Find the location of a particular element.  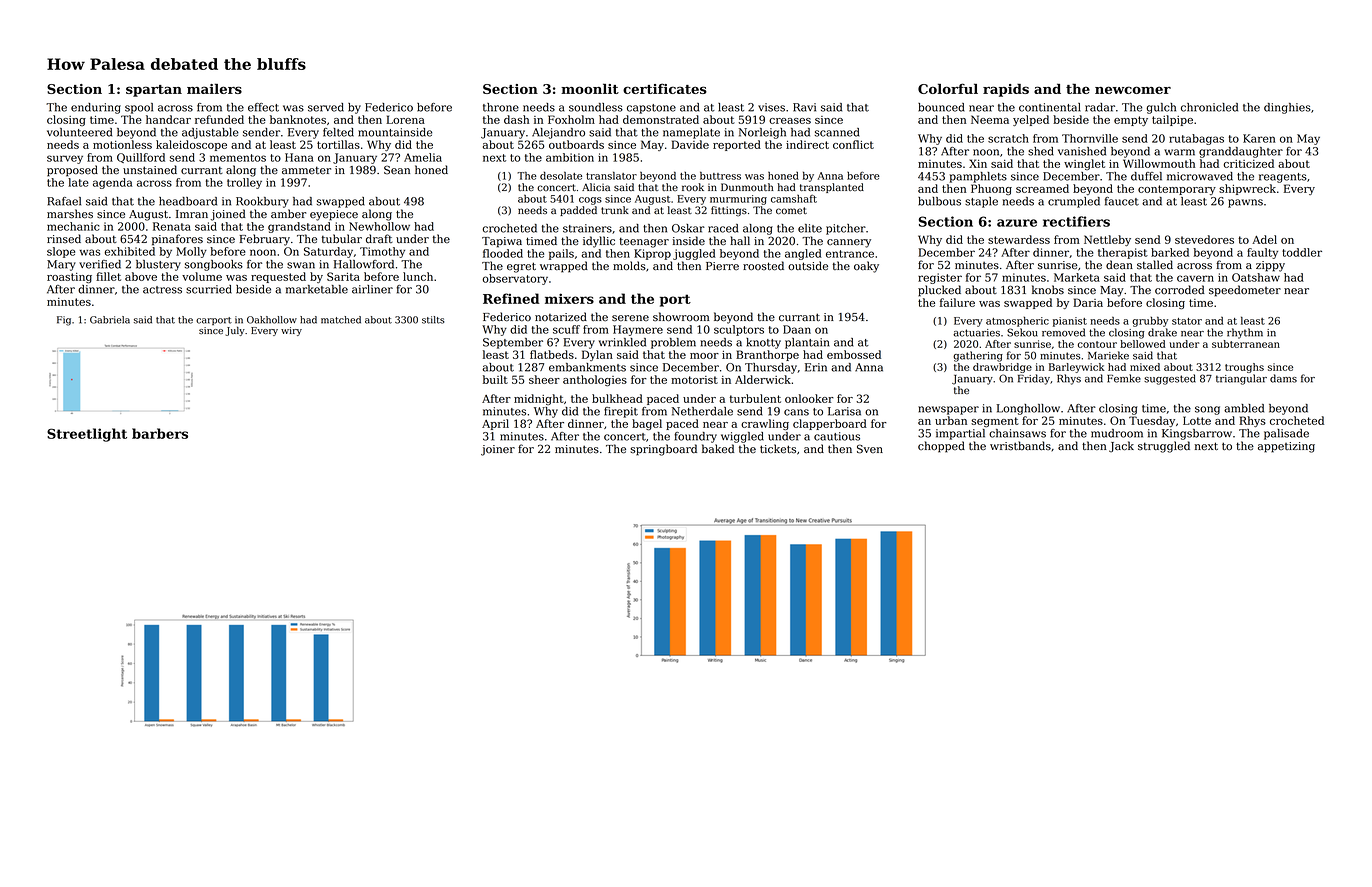

Karen is located at coordinates (1259, 138).
